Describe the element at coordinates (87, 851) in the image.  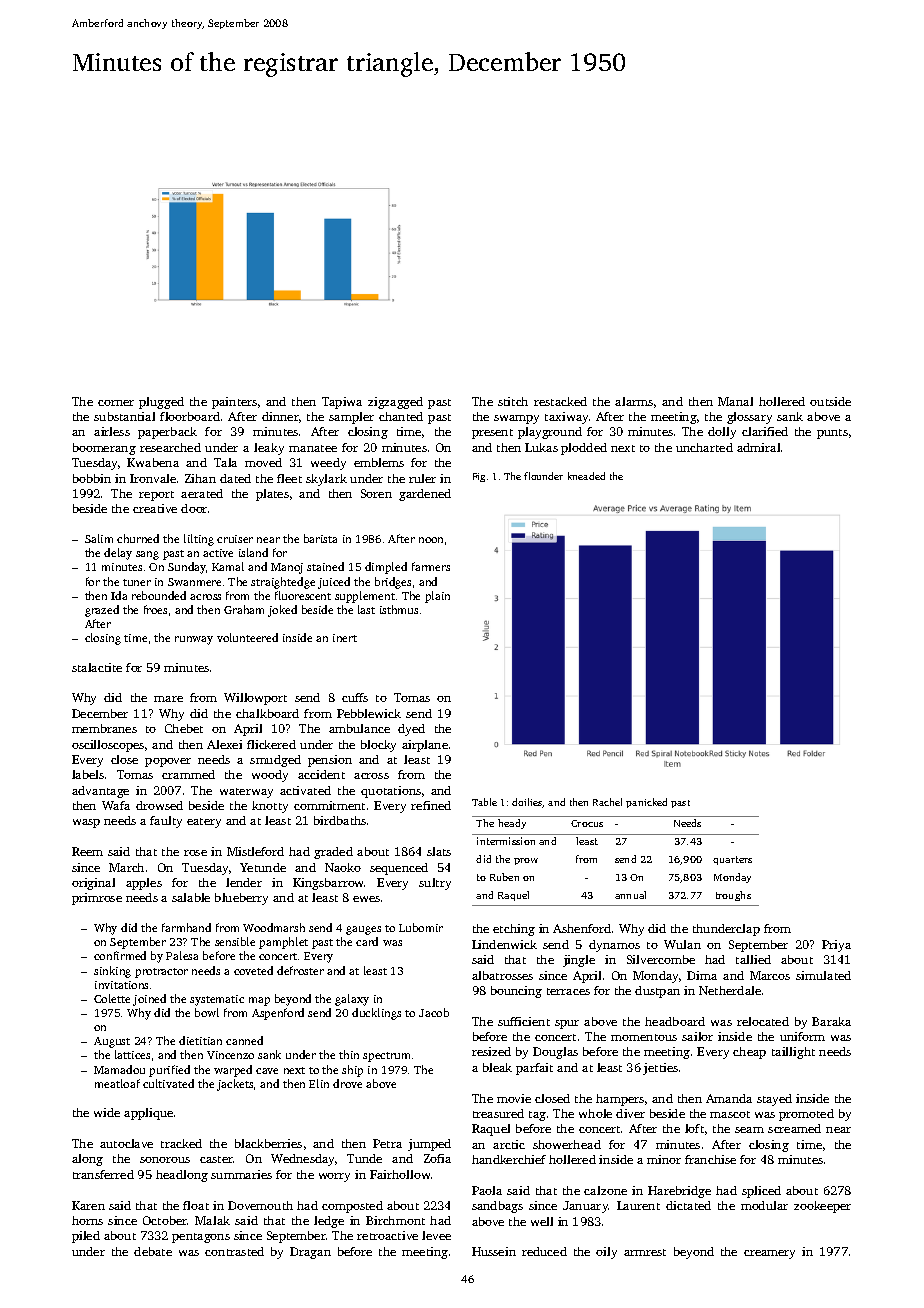
I see `Reem` at that location.
